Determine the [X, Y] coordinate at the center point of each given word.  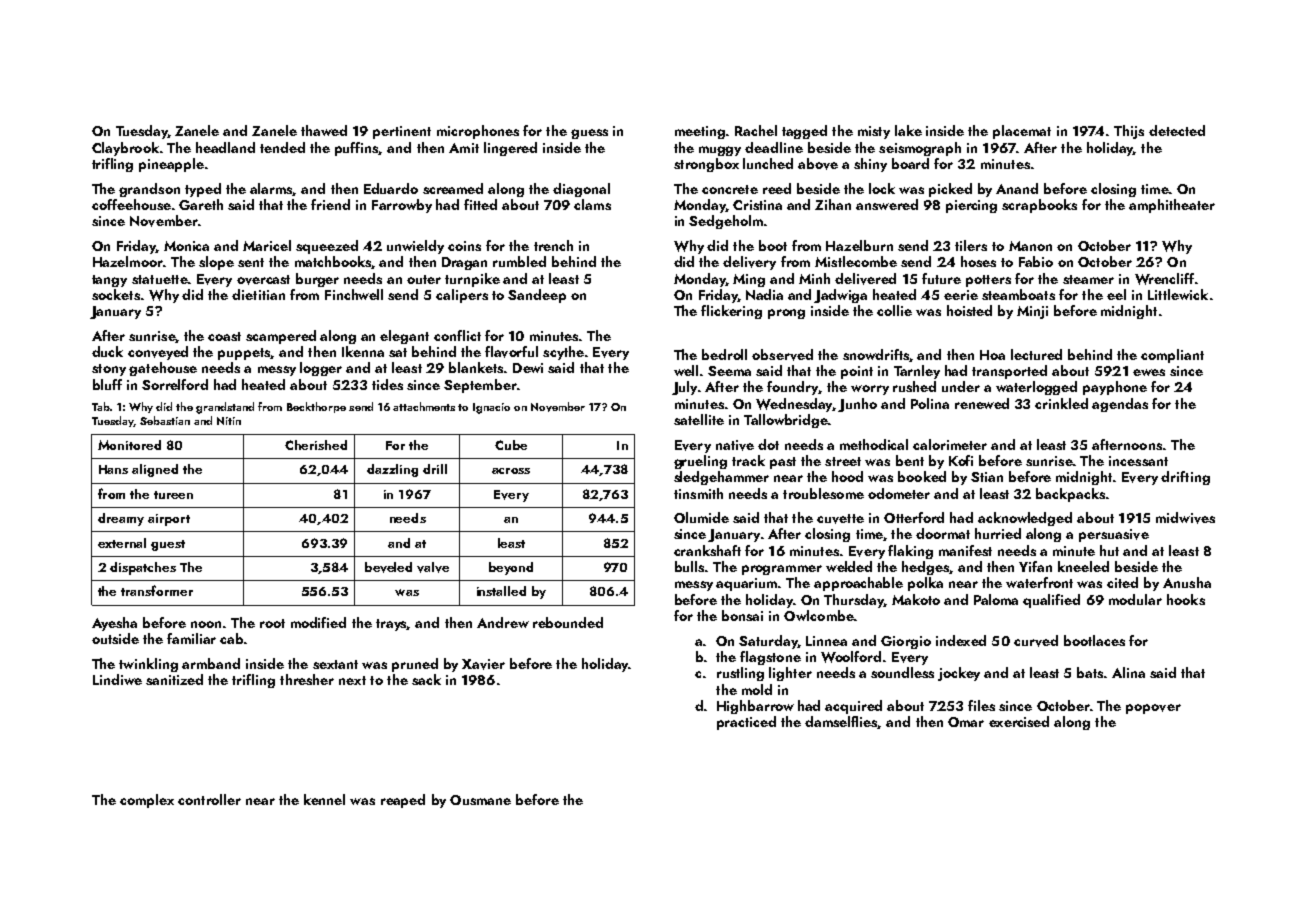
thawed [324, 130]
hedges [926, 568]
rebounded [568, 622]
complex [147, 801]
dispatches [143, 568]
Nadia [764, 294]
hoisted [969, 310]
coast [224, 336]
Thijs [1129, 132]
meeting [700, 132]
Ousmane [480, 800]
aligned [155, 470]
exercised [1019, 721]
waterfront [1039, 582]
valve [433, 567]
